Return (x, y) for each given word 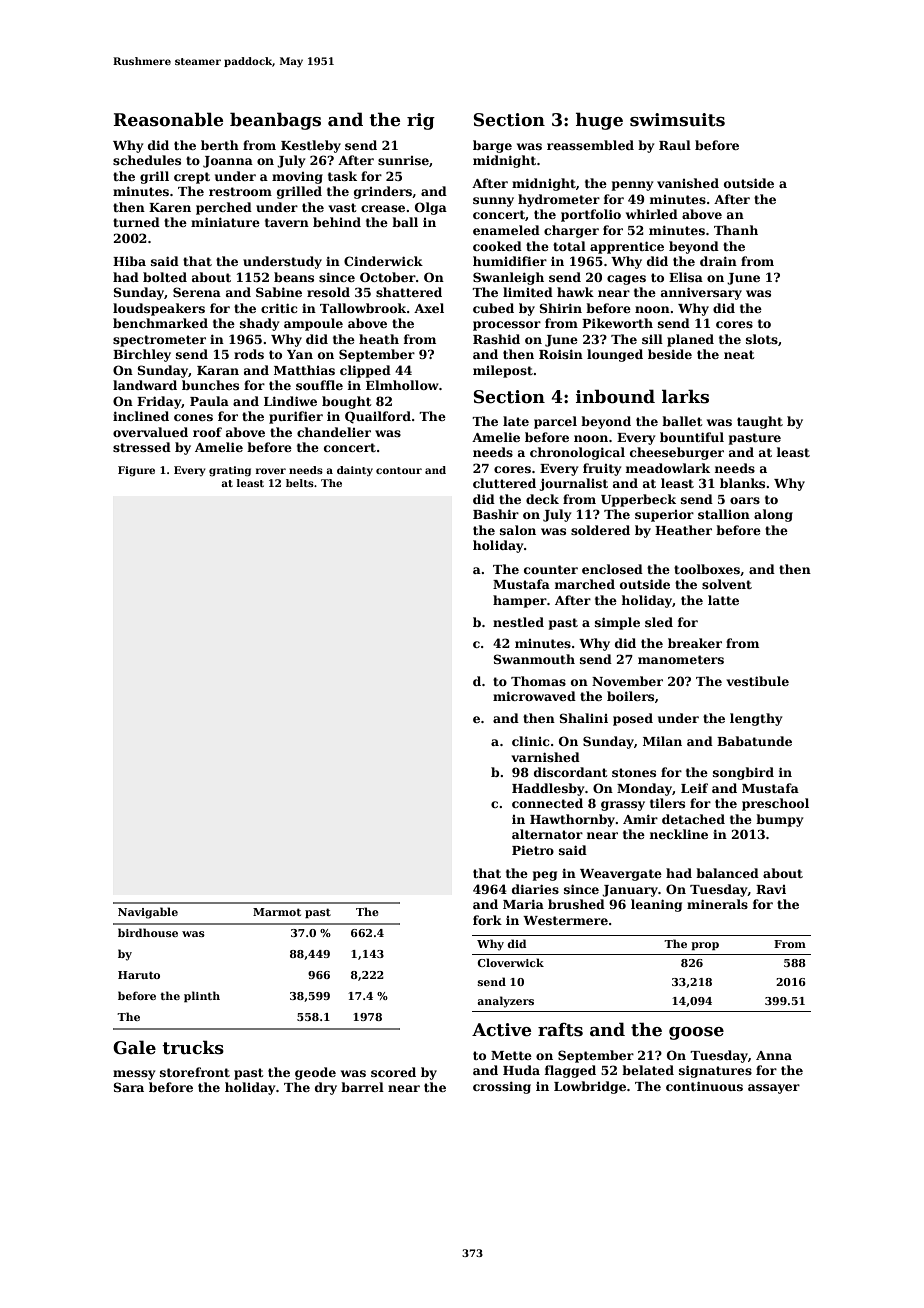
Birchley (142, 355)
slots (762, 339)
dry (326, 1088)
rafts (560, 1030)
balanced (727, 873)
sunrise (403, 160)
